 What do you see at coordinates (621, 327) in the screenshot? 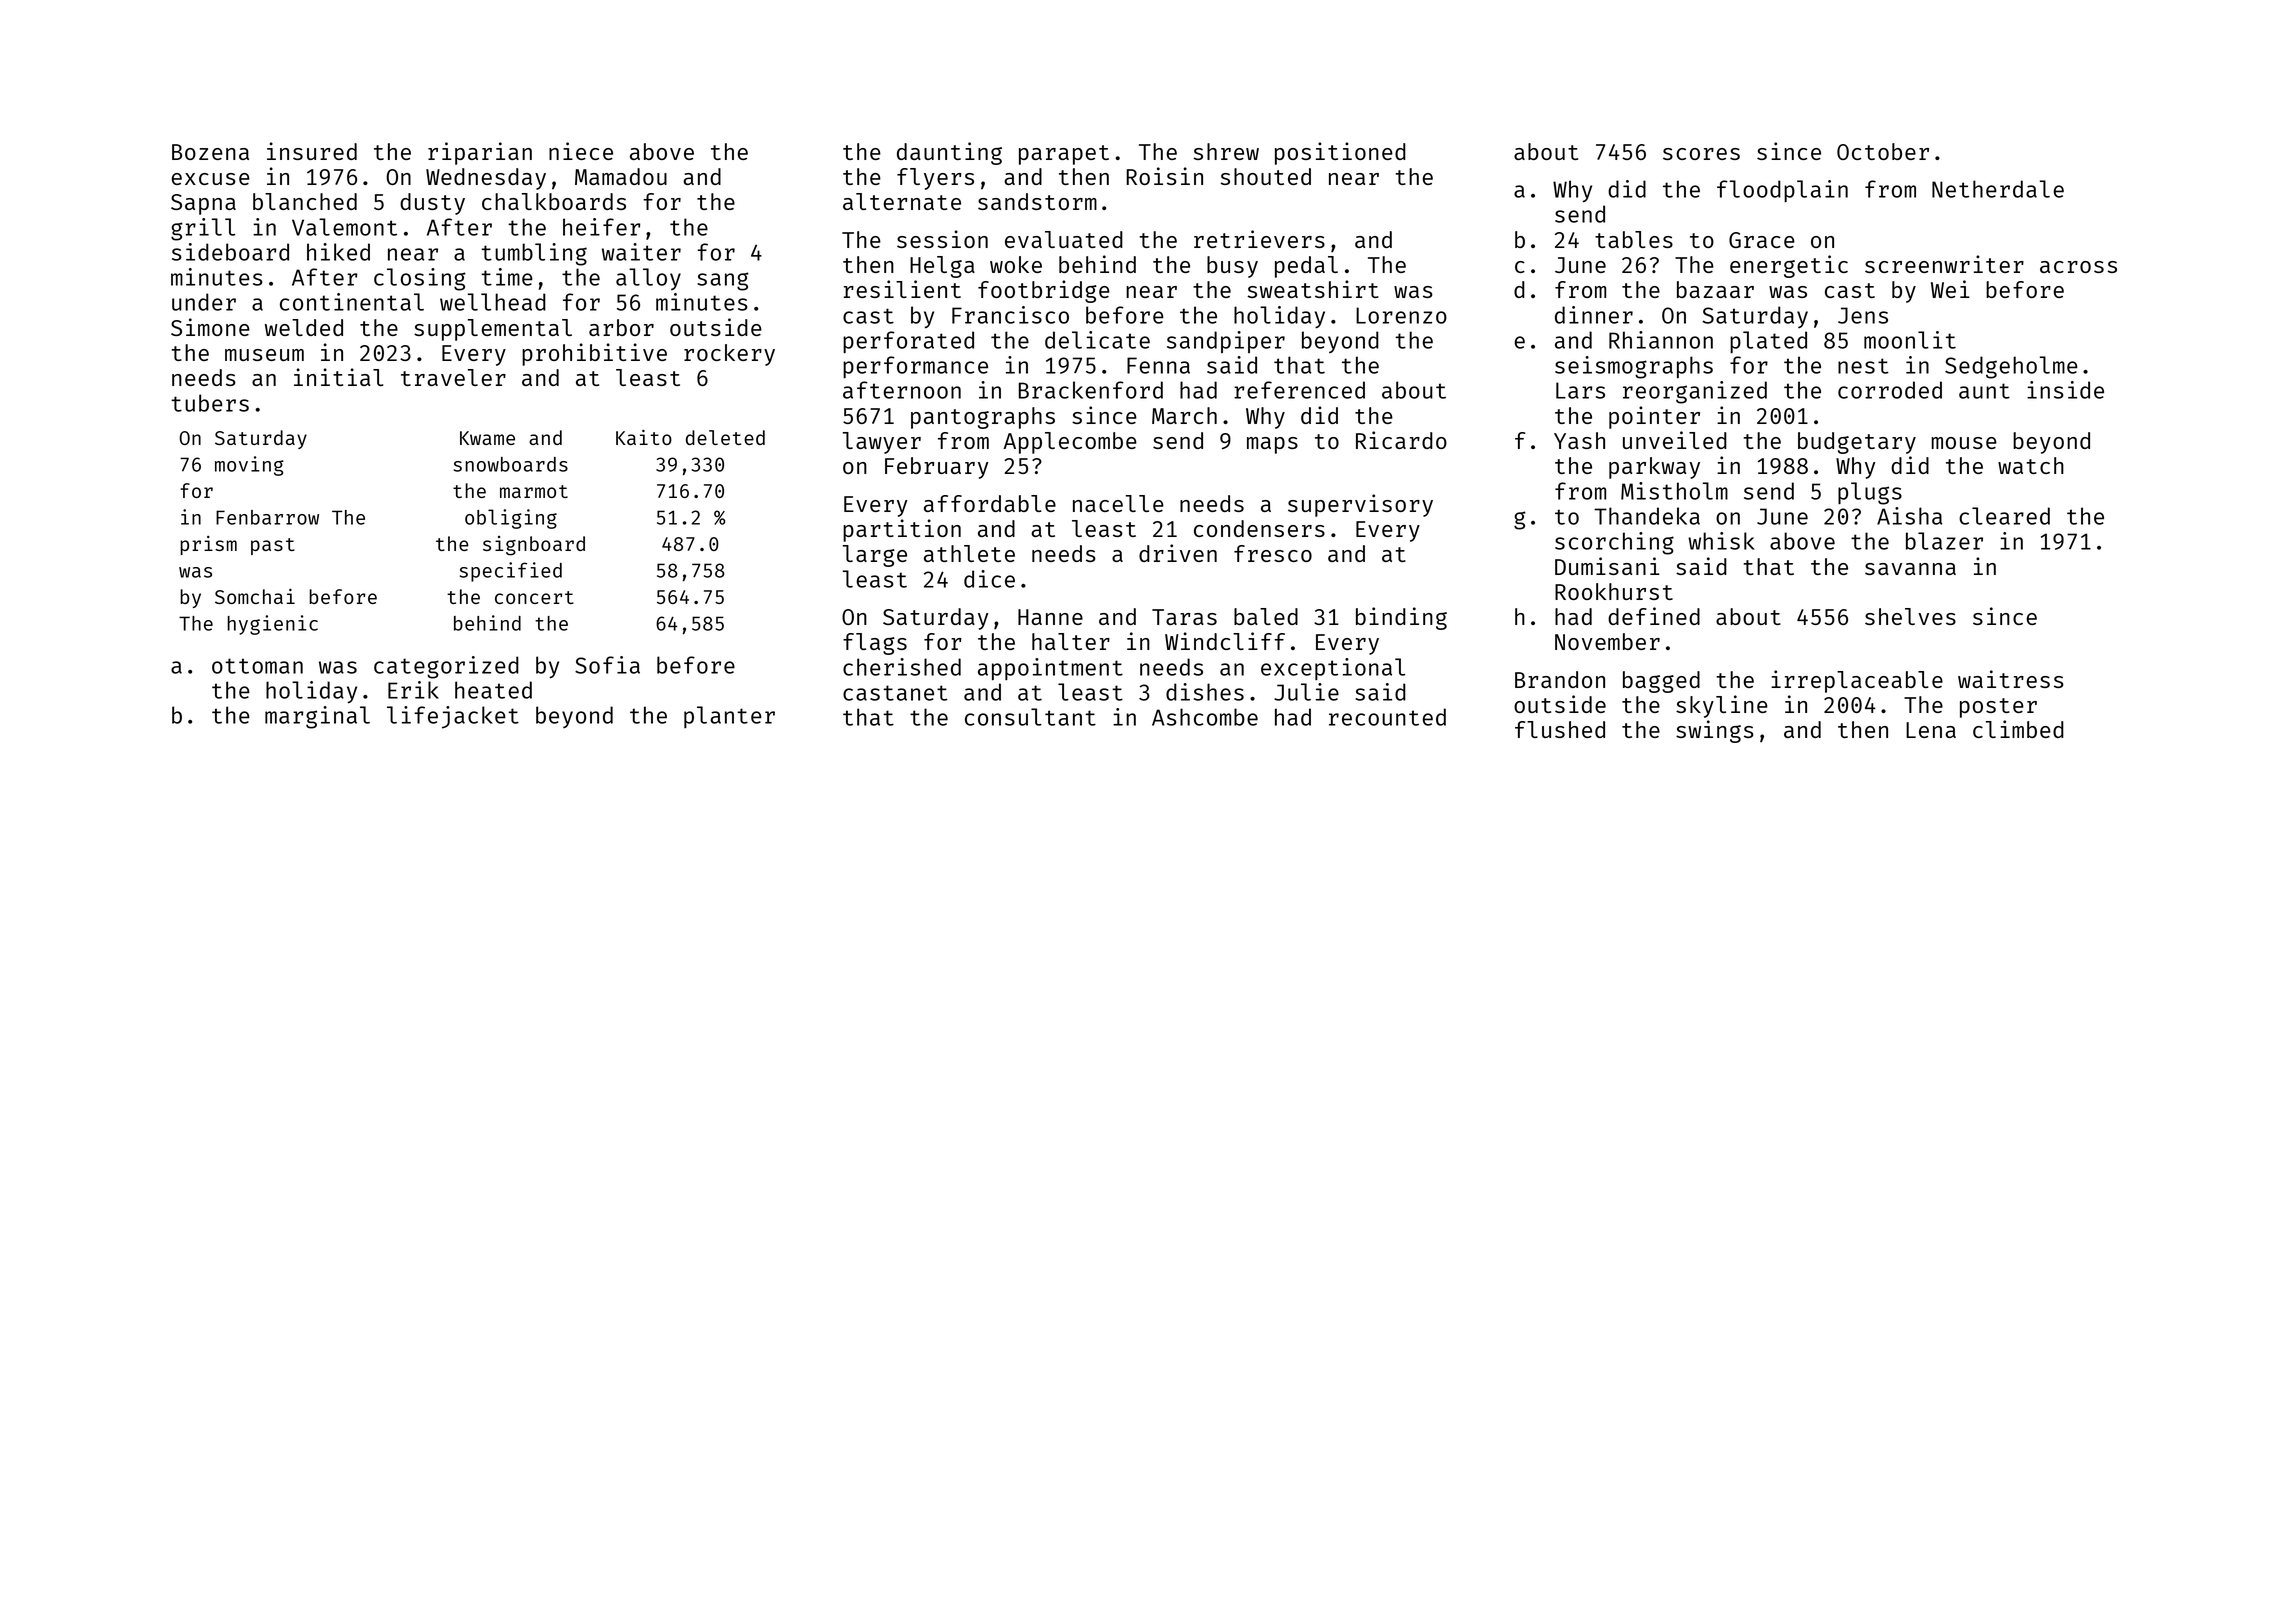
I see `arbor` at bounding box center [621, 327].
